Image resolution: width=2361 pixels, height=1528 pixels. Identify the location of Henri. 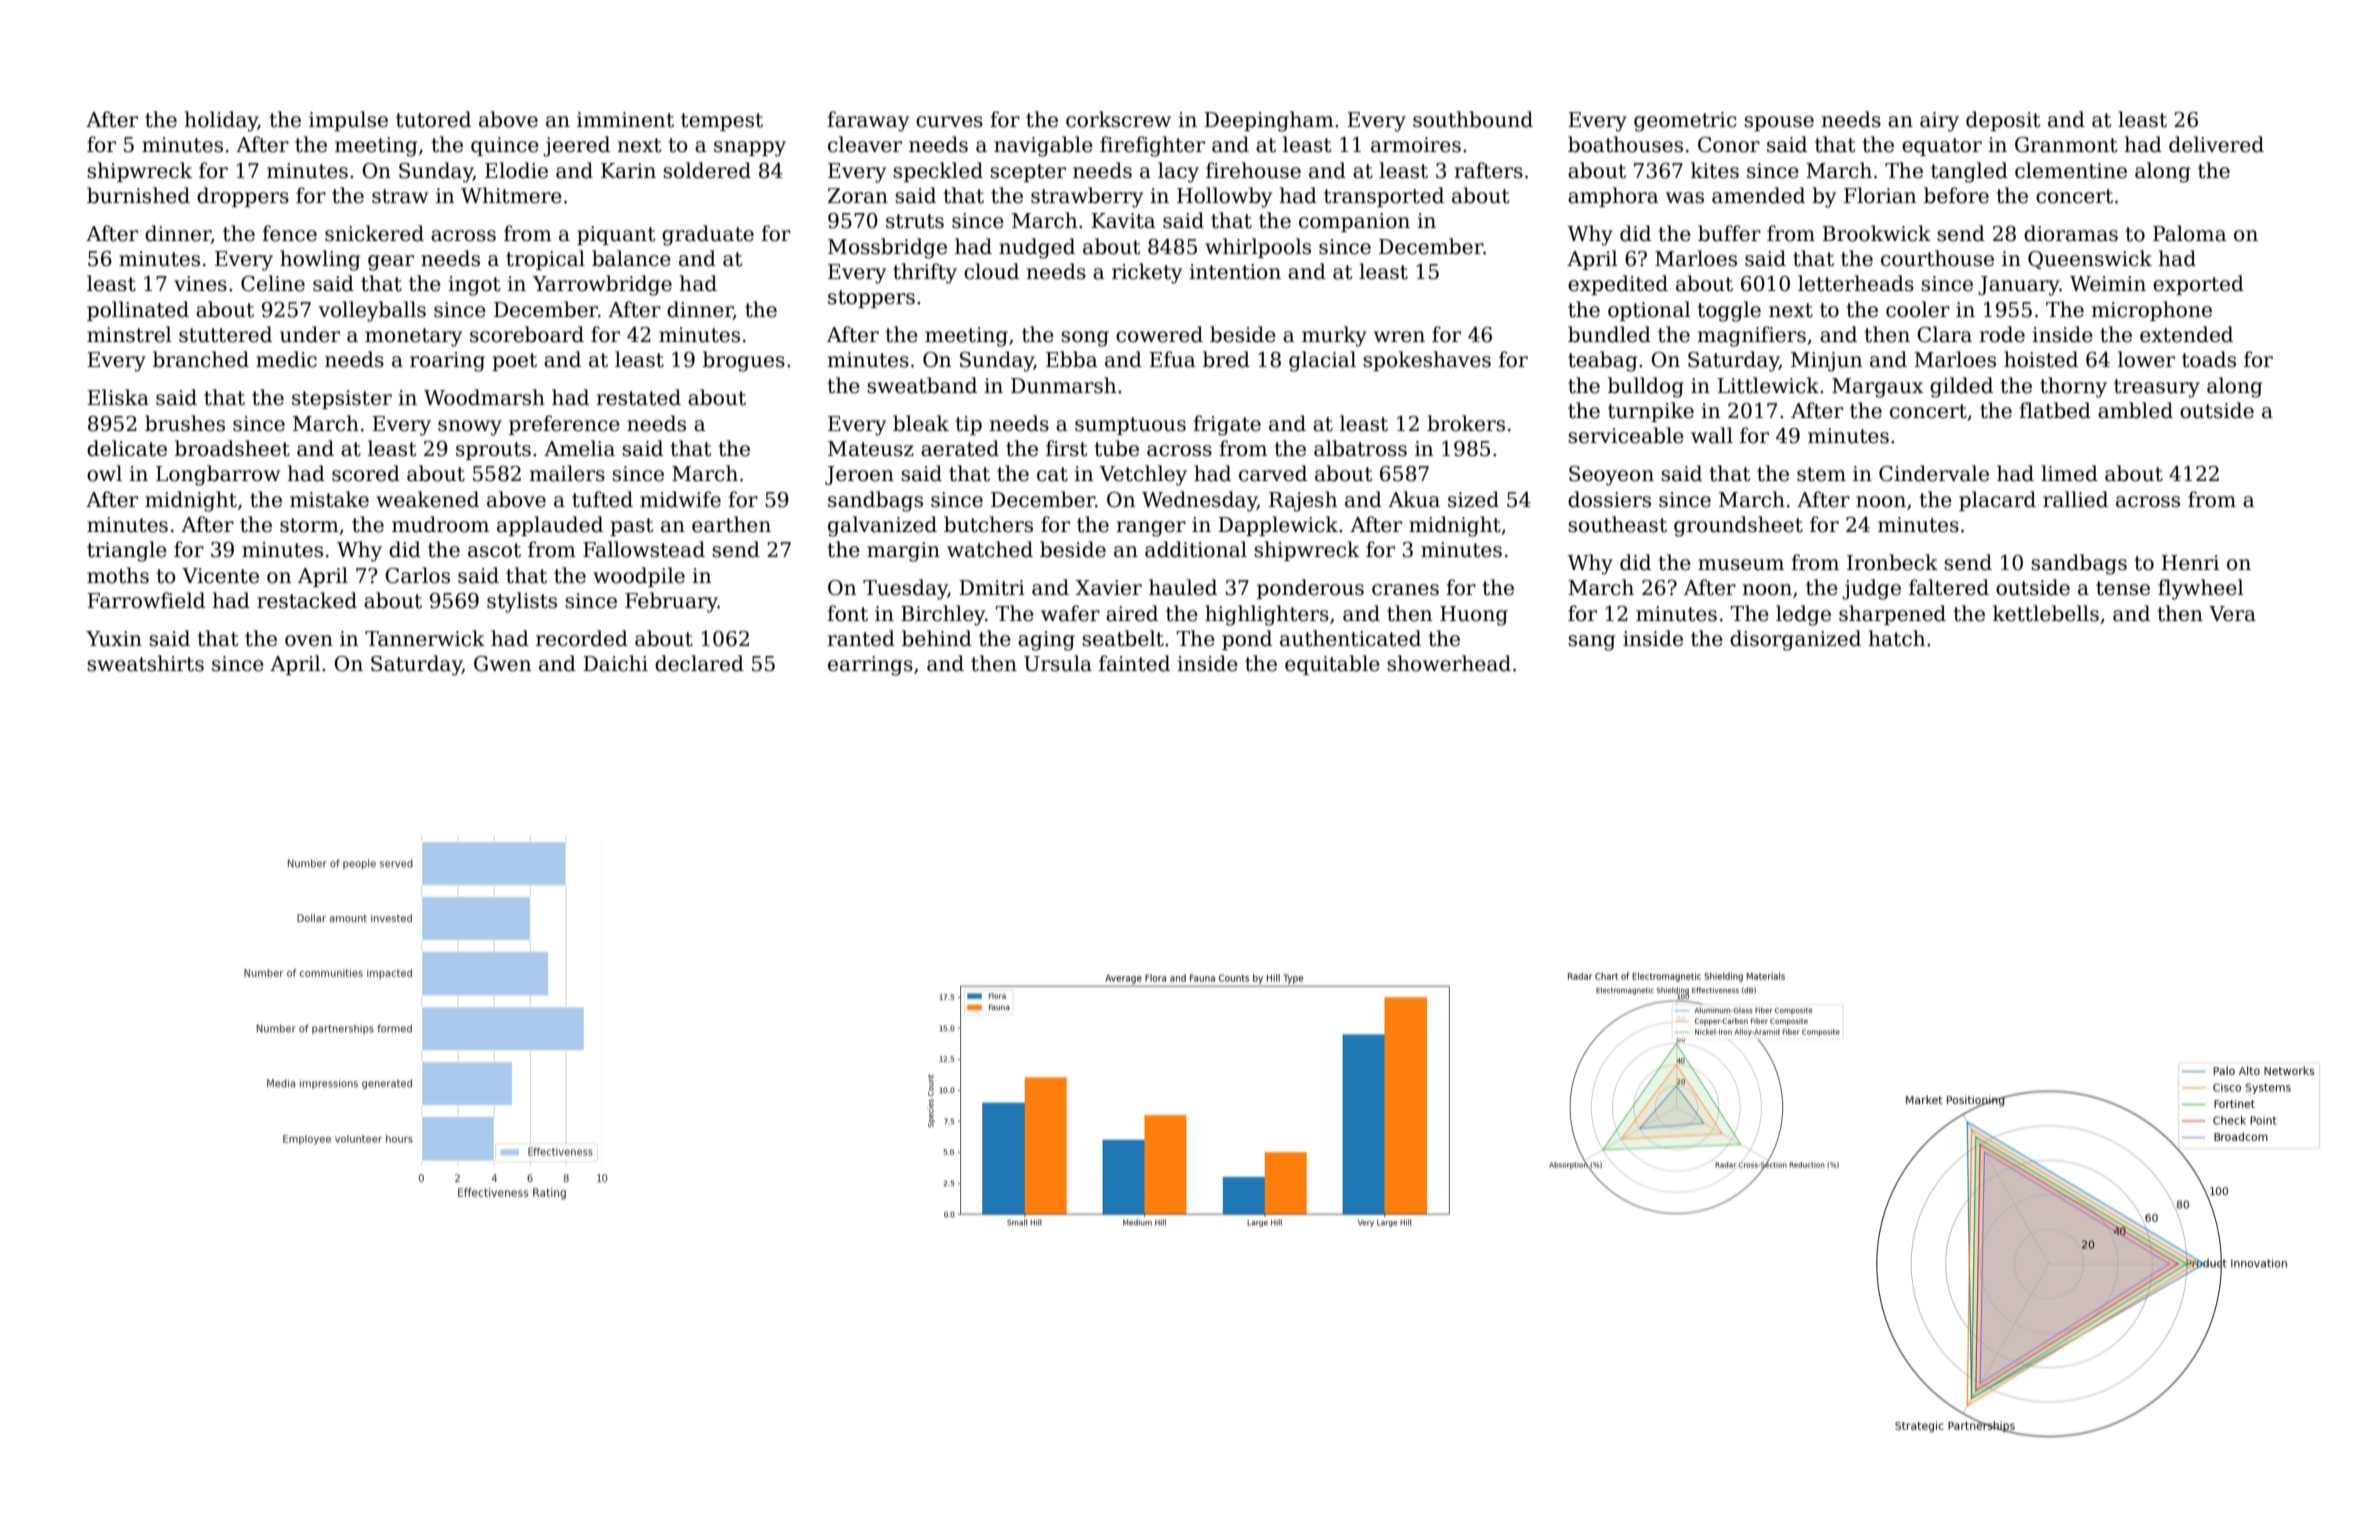
(2190, 563).
